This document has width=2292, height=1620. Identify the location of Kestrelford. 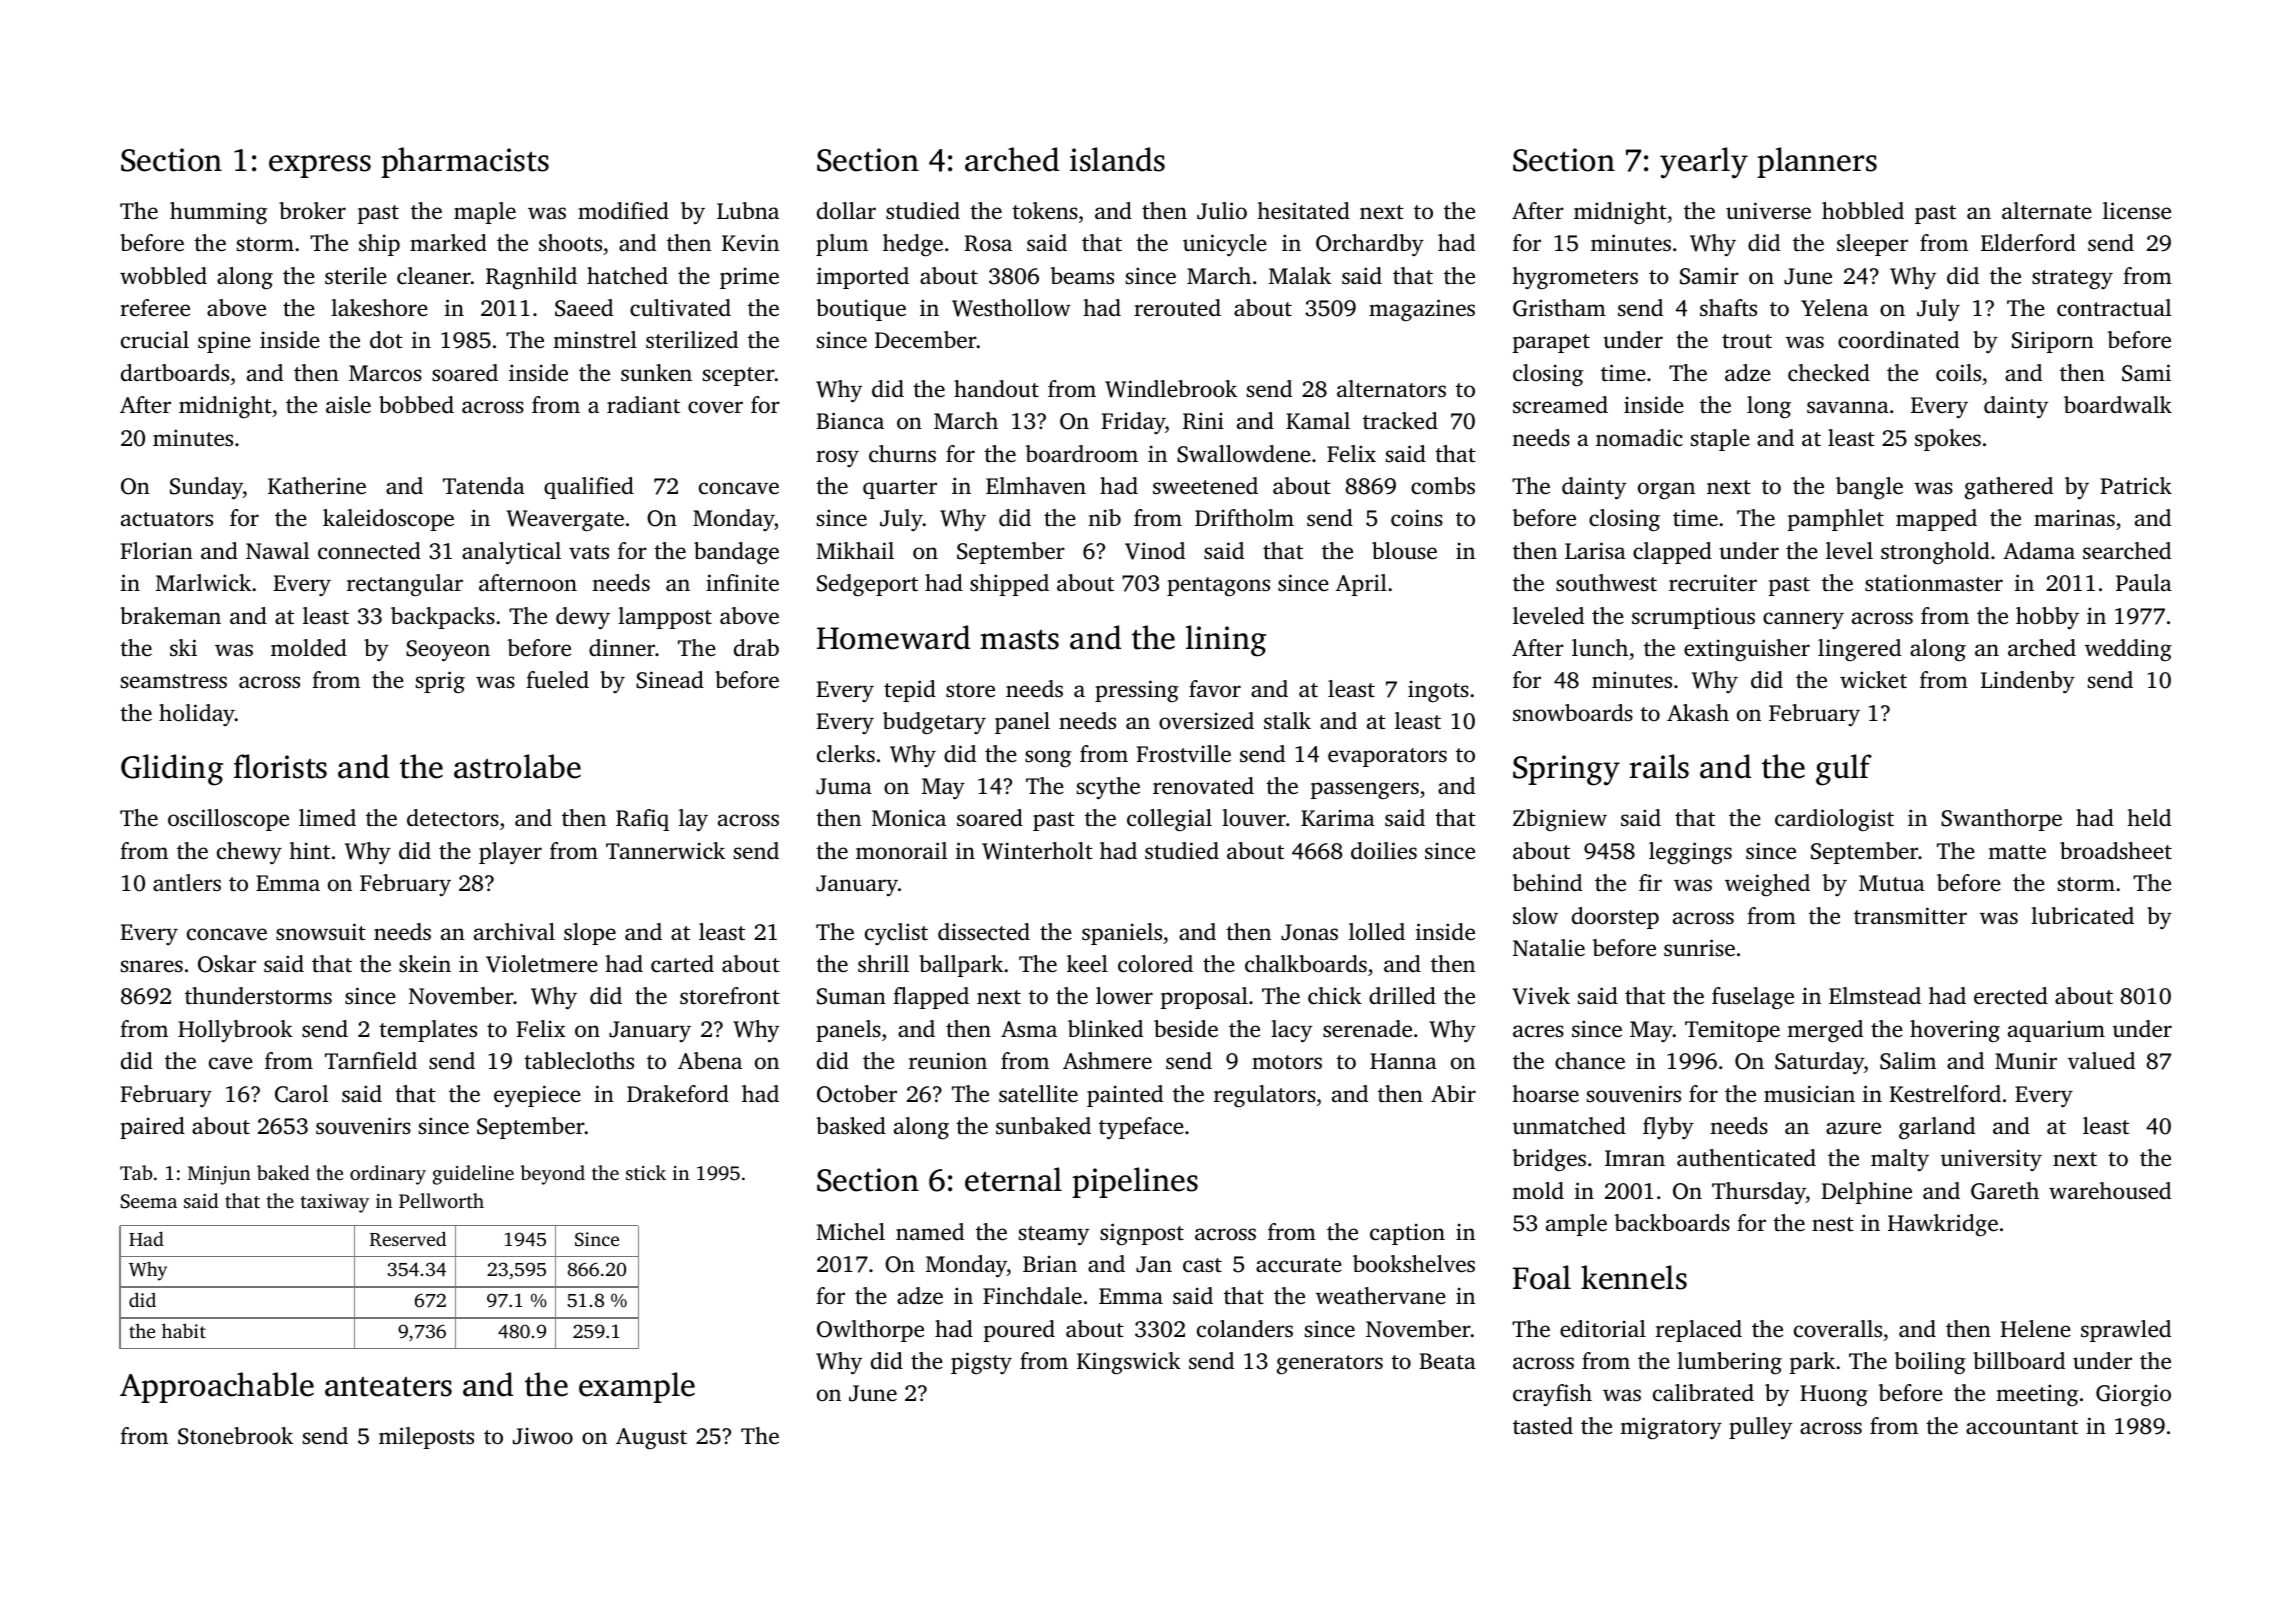
(1945, 1094).
